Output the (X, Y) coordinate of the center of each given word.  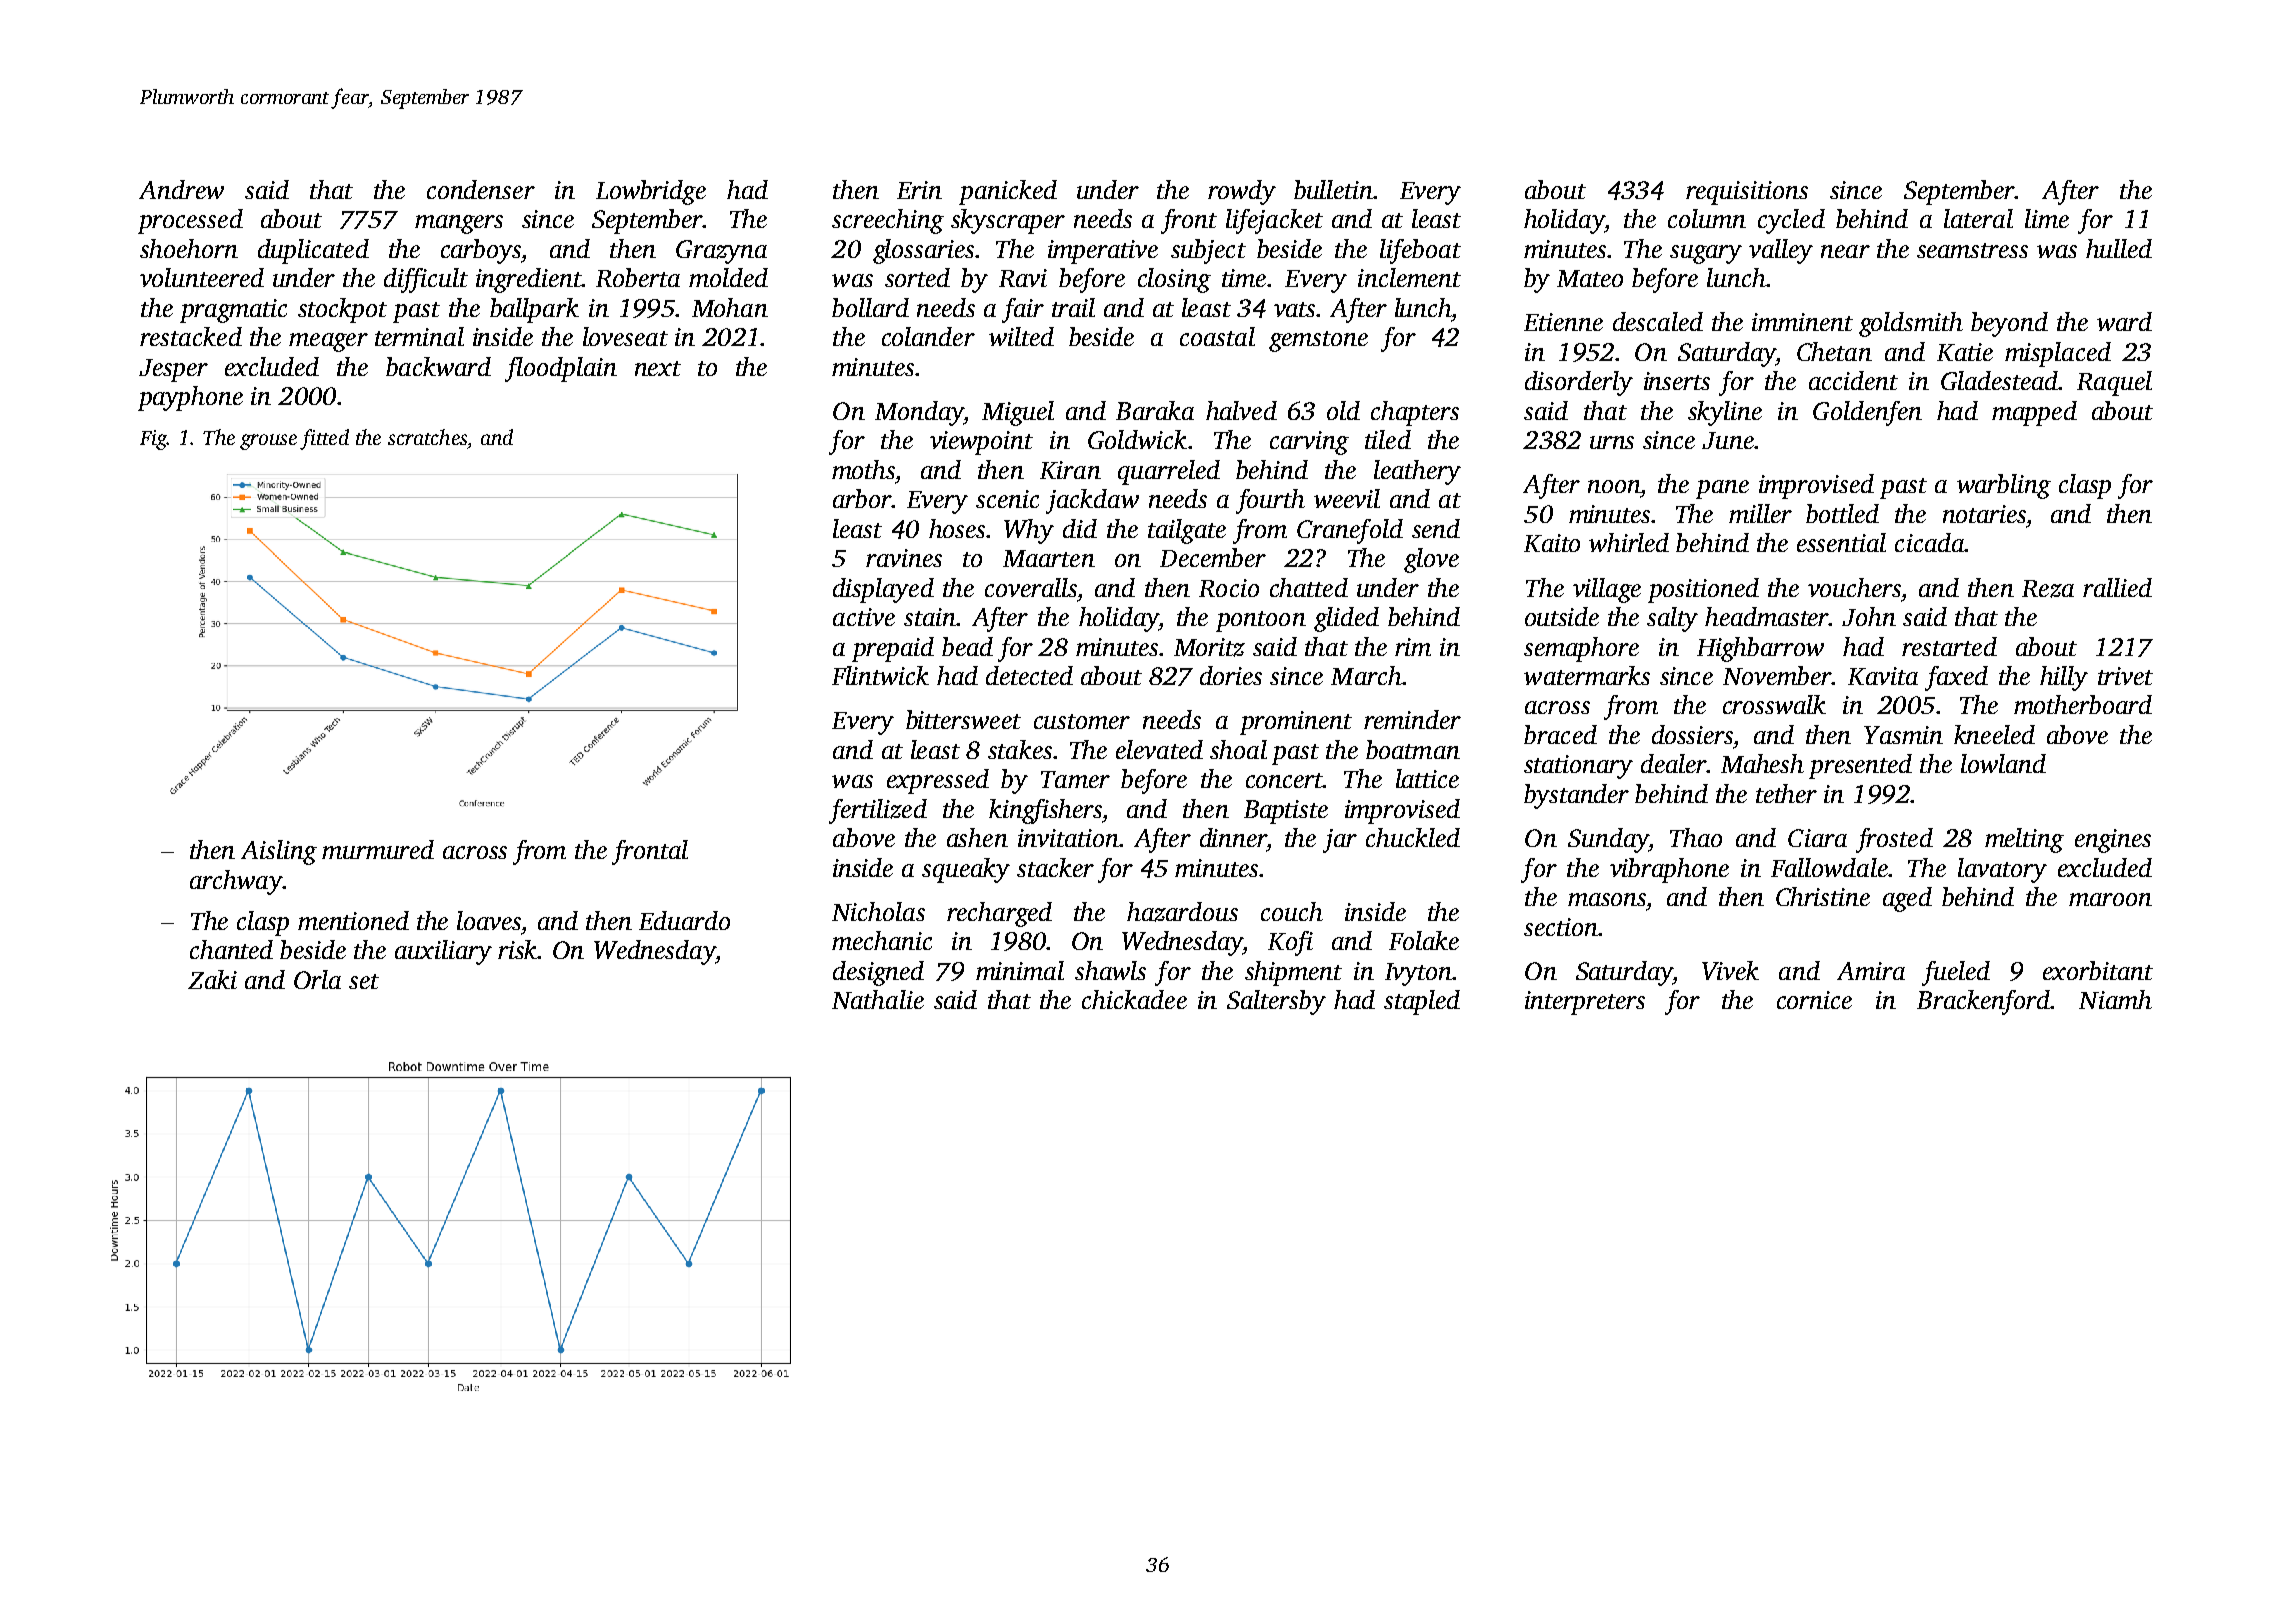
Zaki (212, 979)
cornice (1814, 1000)
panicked (1008, 192)
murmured (378, 849)
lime (2047, 218)
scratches (427, 437)
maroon (2110, 899)
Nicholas (878, 911)
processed (190, 221)
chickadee (1134, 999)
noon (1614, 486)
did (1080, 528)
